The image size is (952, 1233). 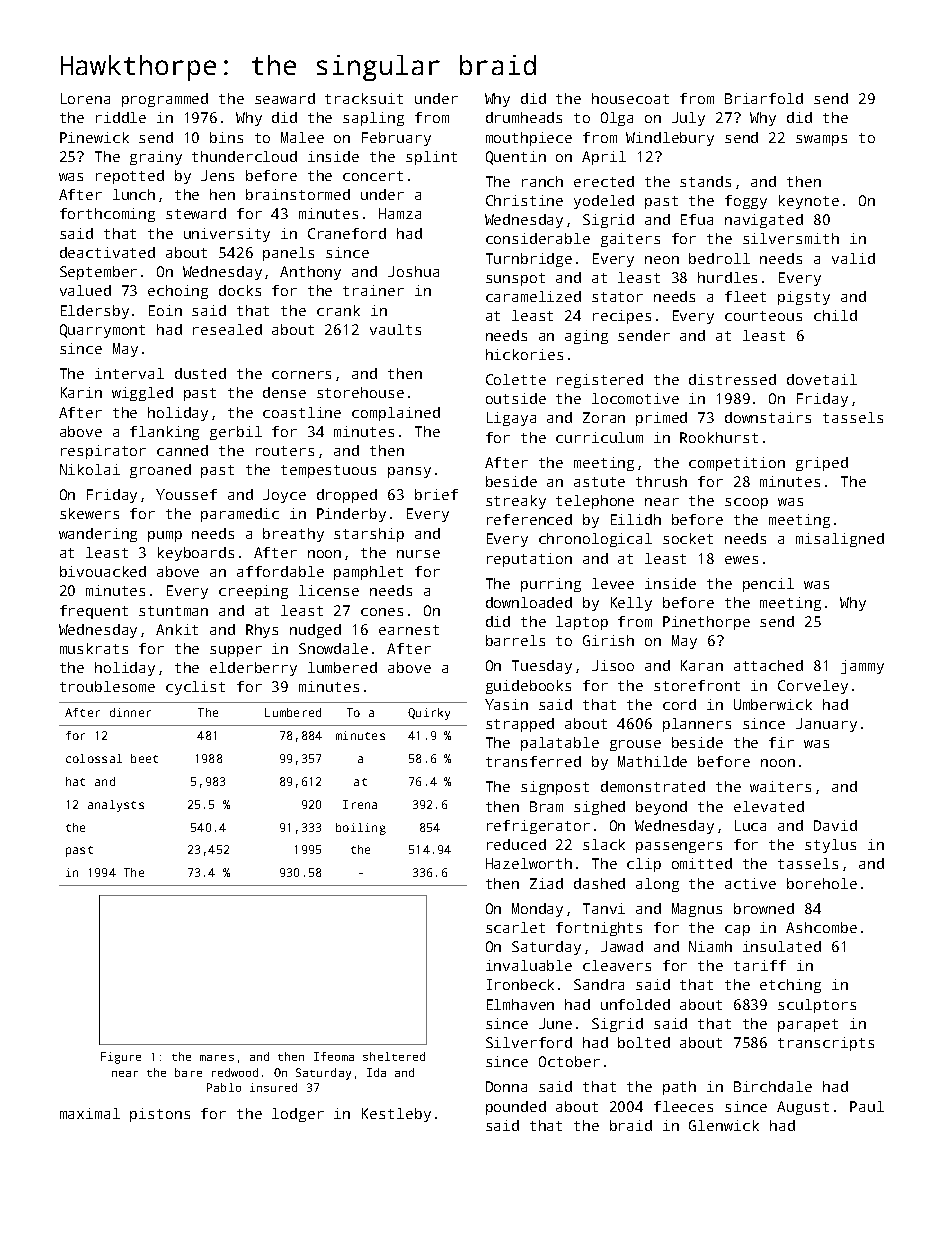 What do you see at coordinates (103, 452) in the screenshot?
I see `respirator` at bounding box center [103, 452].
